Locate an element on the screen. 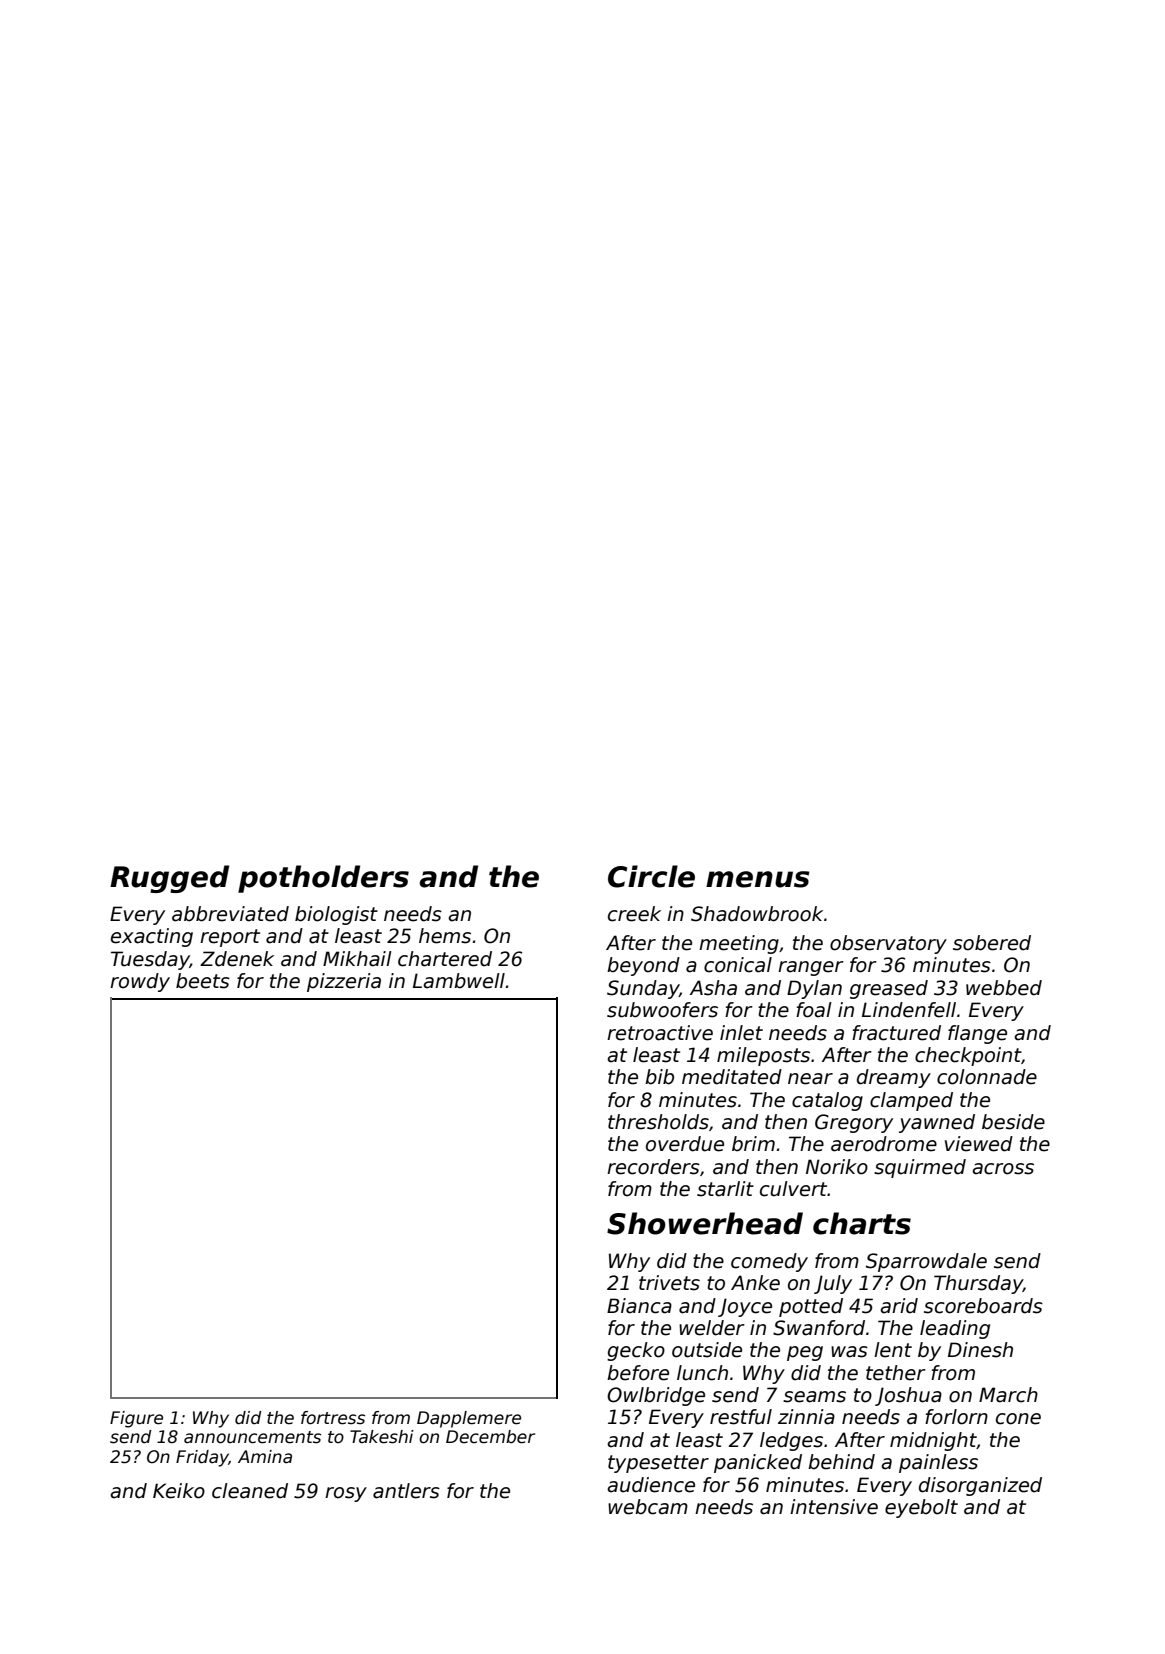  pizzeria is located at coordinates (344, 982).
